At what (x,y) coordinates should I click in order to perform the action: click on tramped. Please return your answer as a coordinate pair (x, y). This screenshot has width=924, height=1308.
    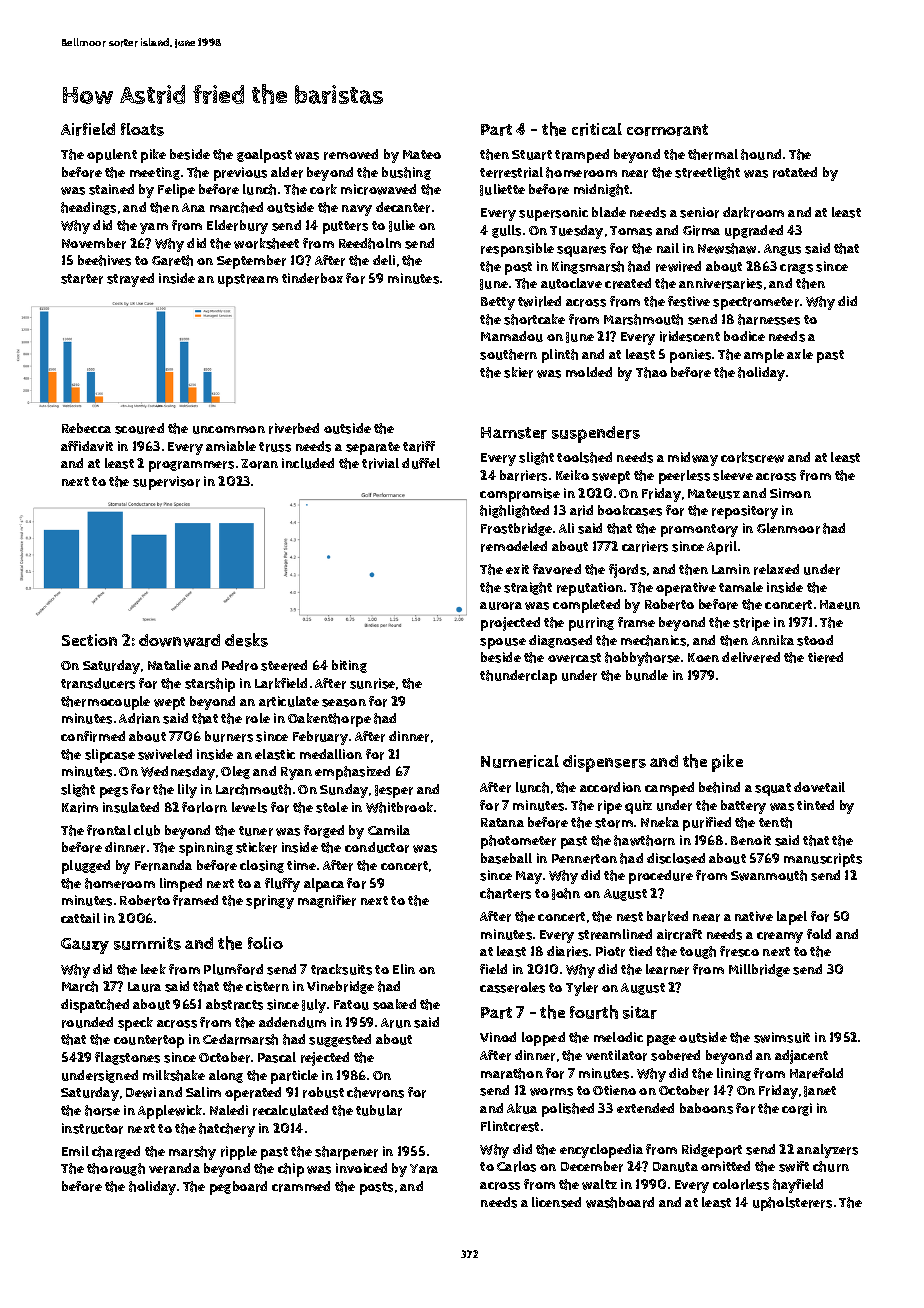
    Looking at the image, I should click on (582, 156).
